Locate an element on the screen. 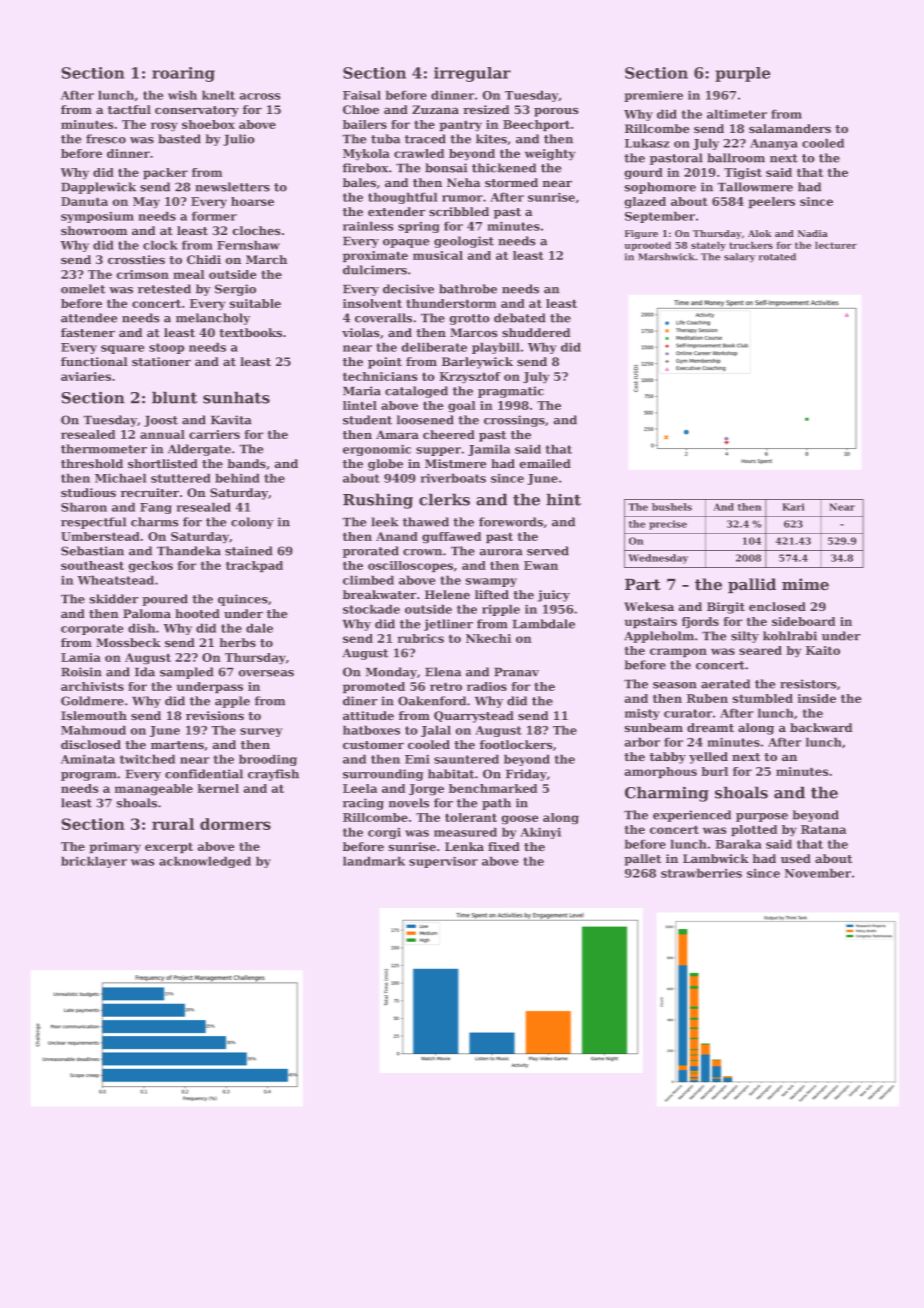 The height and width of the screenshot is (1308, 924). dreamt is located at coordinates (710, 728).
